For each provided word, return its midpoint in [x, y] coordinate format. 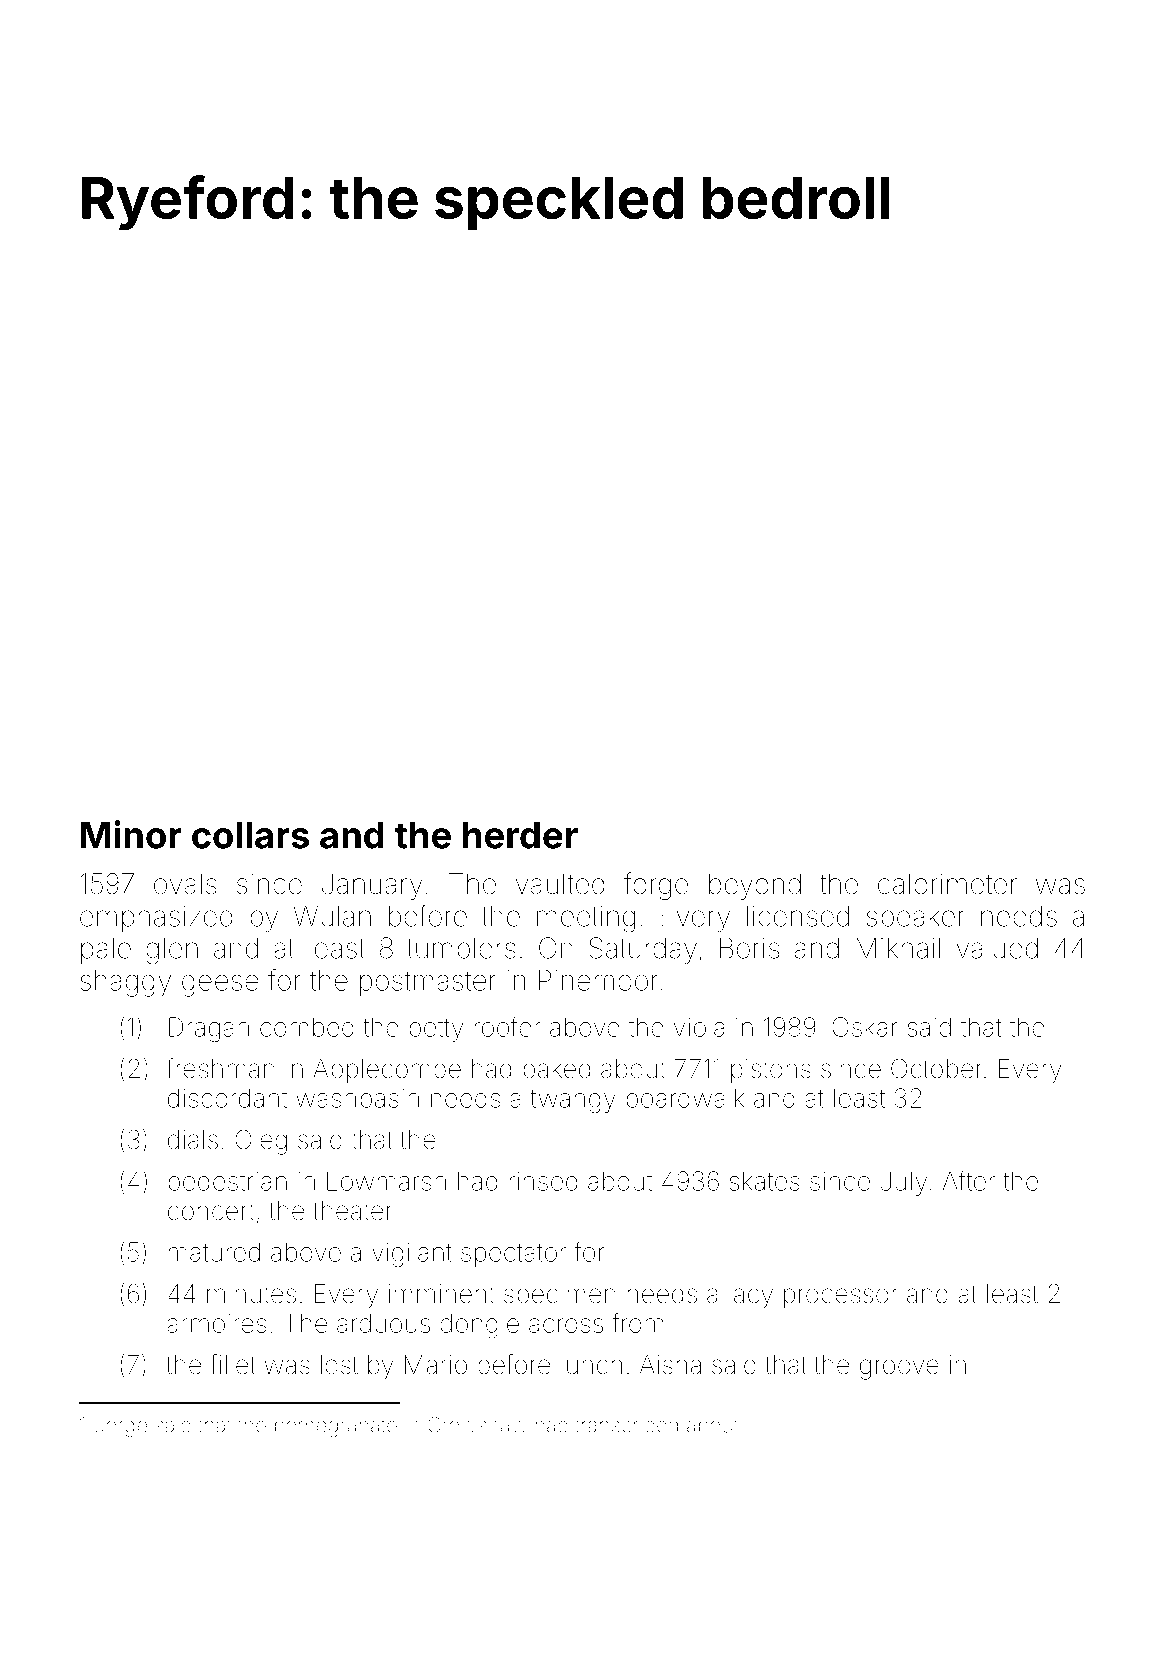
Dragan [209, 1029]
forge [656, 886]
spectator [513, 1255]
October [937, 1068]
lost [339, 1365]
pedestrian [228, 1184]
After [969, 1181]
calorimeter [947, 884]
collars [250, 835]
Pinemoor [598, 980]
